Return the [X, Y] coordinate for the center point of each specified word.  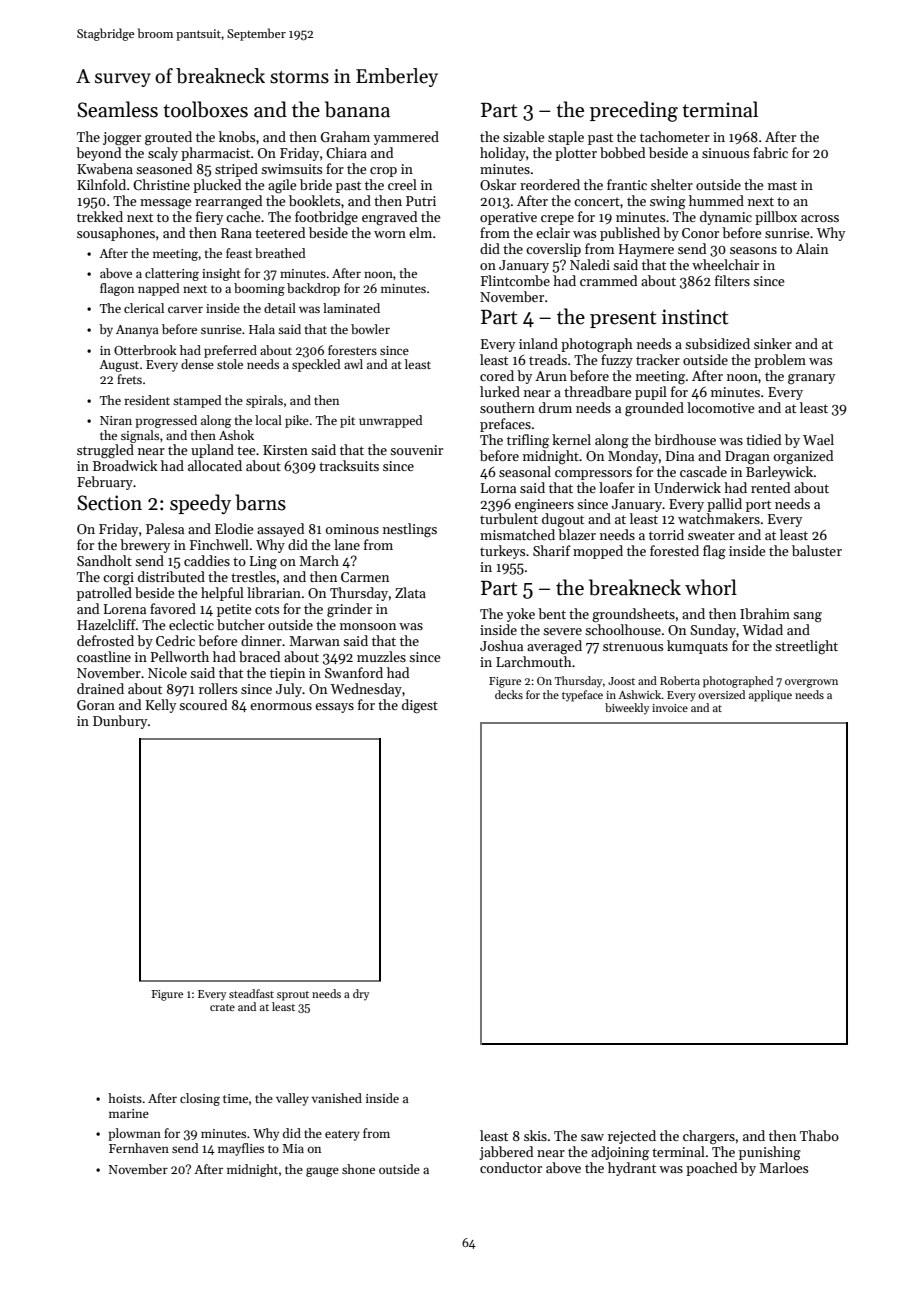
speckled [316, 365]
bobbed [622, 152]
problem [780, 361]
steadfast [251, 993]
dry [361, 995]
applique [770, 696]
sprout [293, 996]
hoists [125, 1098]
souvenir [416, 450]
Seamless [117, 109]
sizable [524, 136]
